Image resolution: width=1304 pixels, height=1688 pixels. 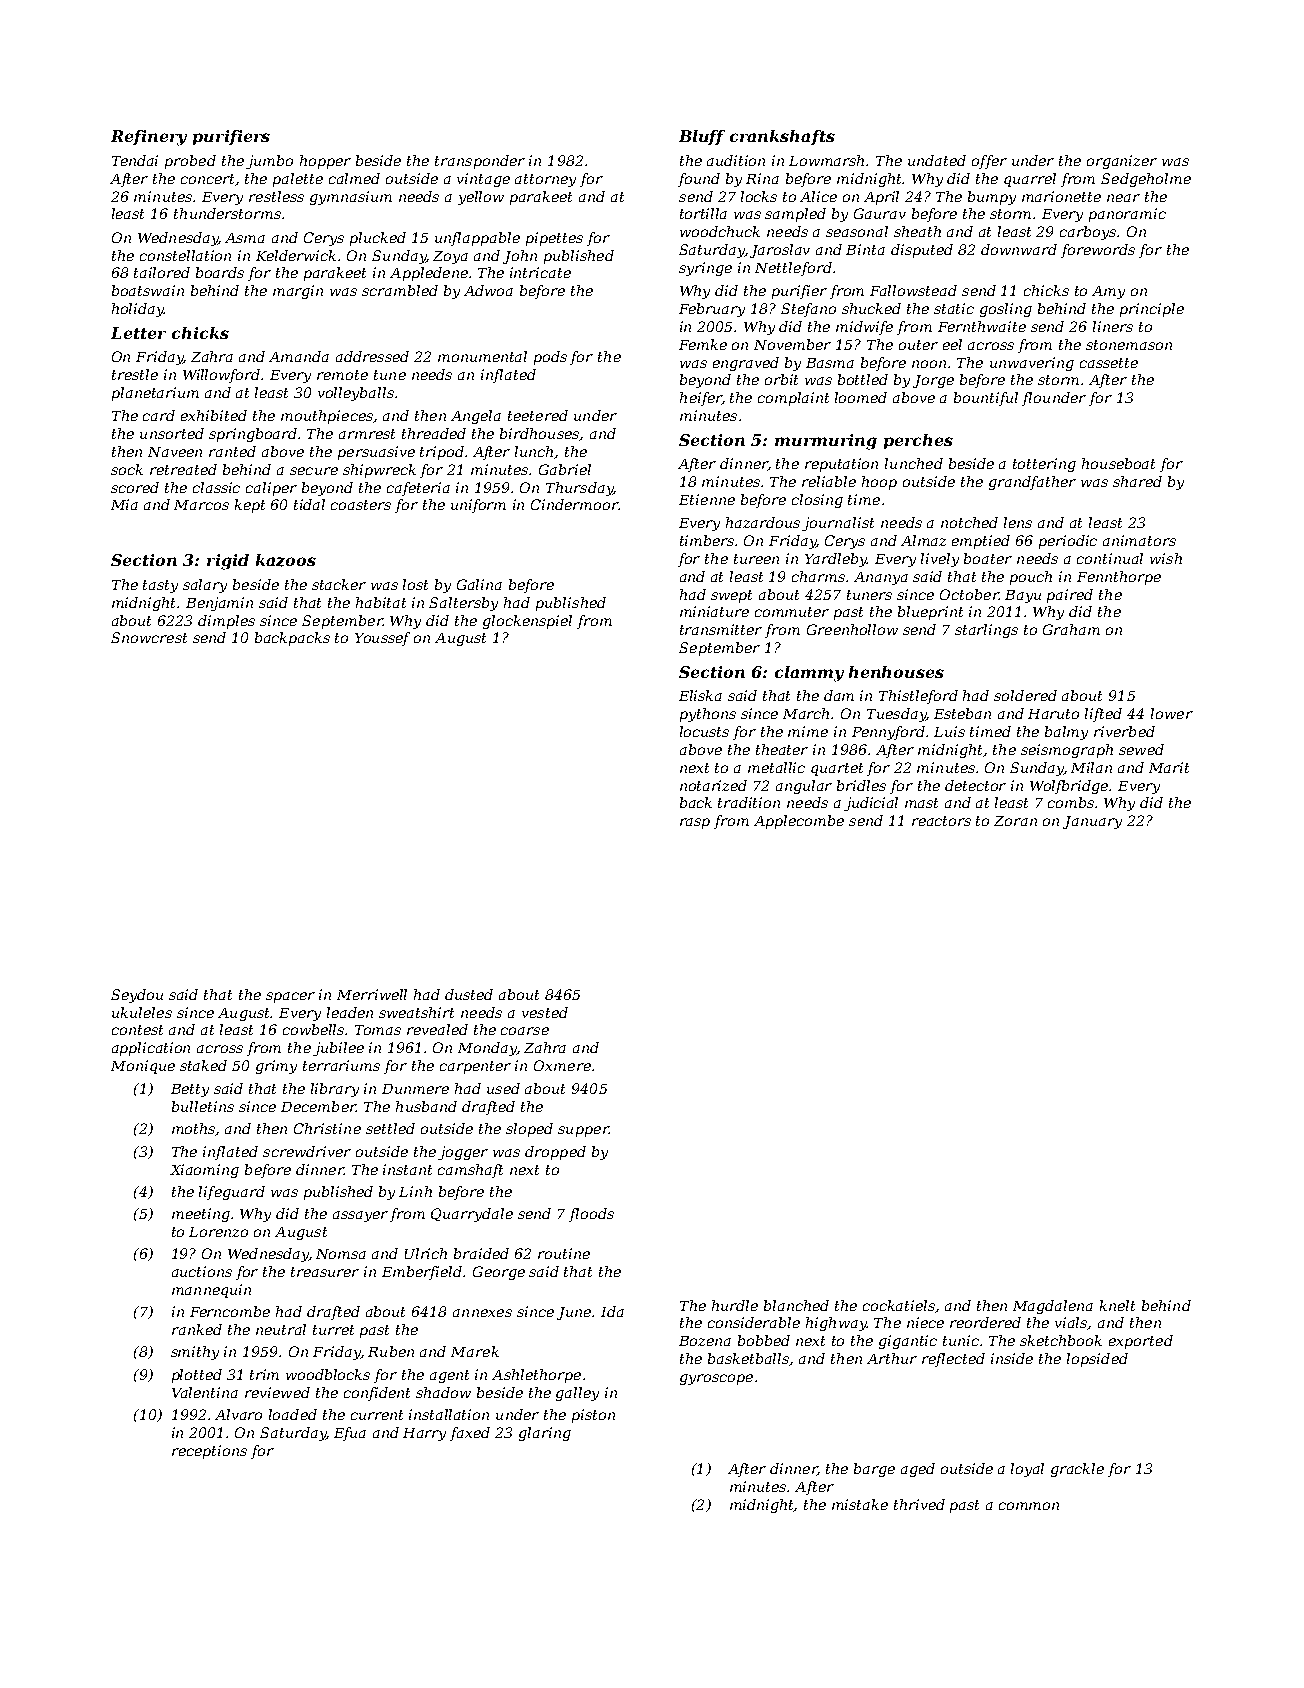 What do you see at coordinates (583, 1131) in the screenshot?
I see `supper` at bounding box center [583, 1131].
